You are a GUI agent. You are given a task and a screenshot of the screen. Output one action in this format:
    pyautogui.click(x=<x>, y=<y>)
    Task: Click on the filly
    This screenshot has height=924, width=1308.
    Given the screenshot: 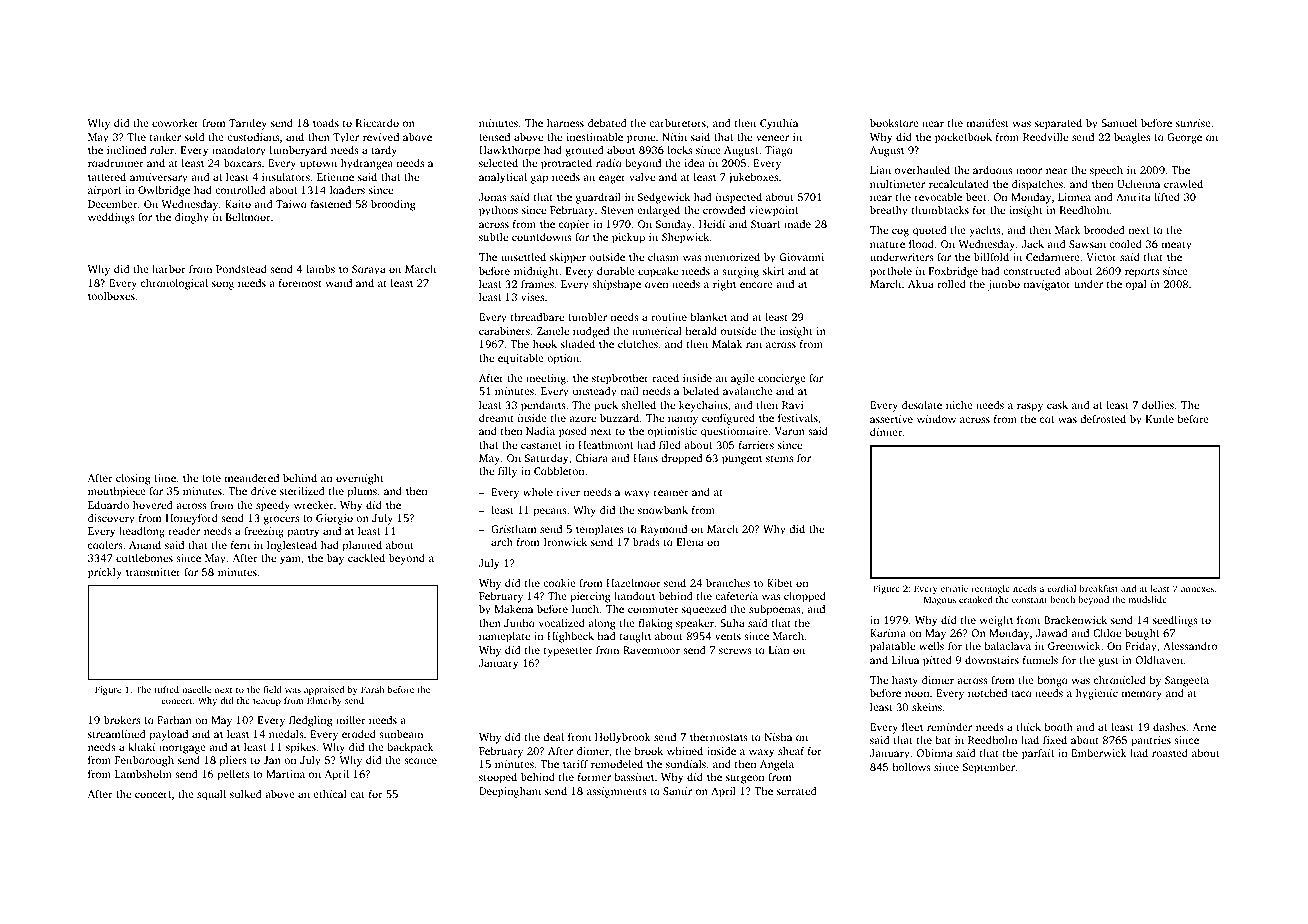 What is the action you would take?
    pyautogui.click(x=507, y=472)
